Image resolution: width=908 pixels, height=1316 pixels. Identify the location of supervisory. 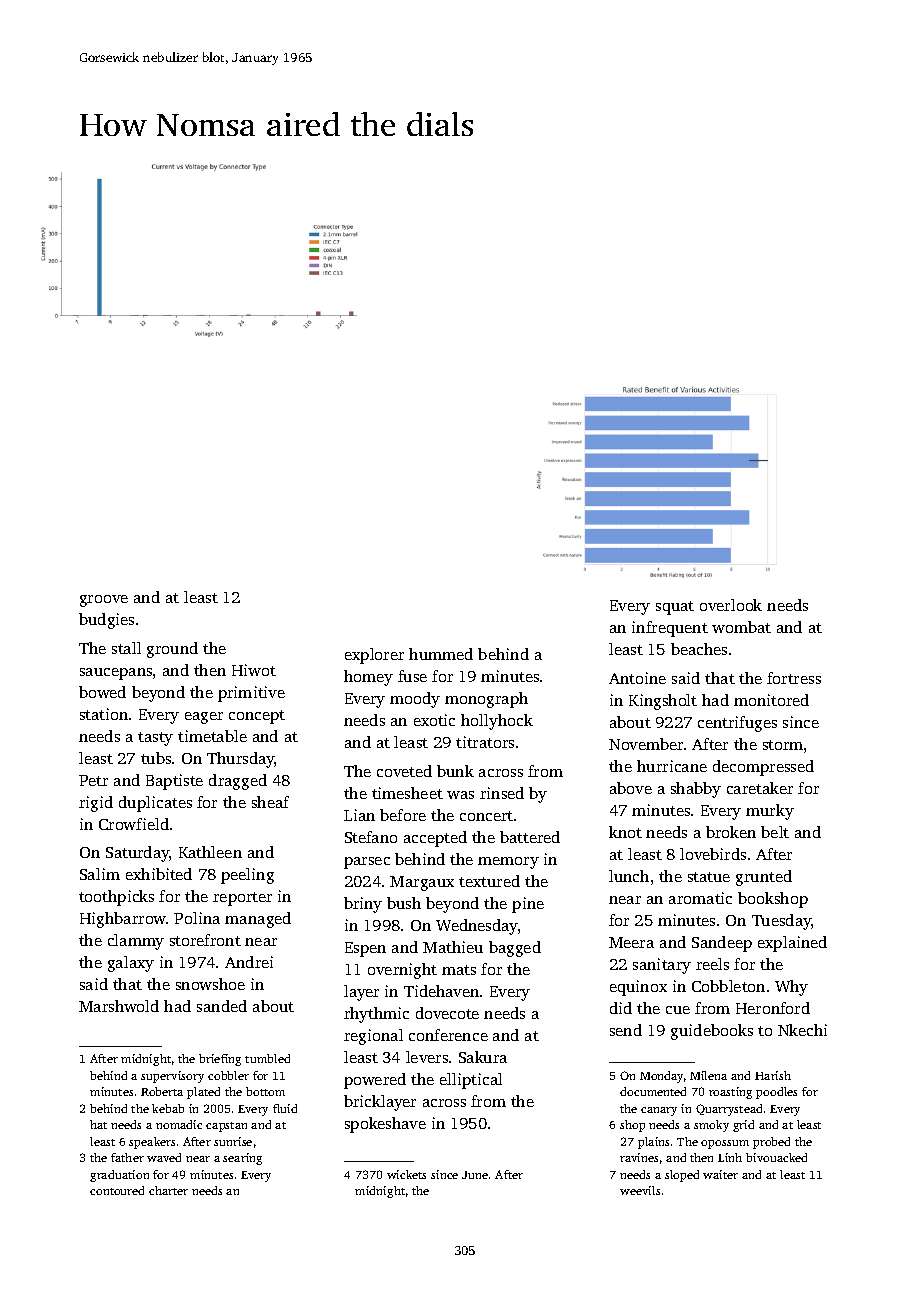
(172, 1077).
